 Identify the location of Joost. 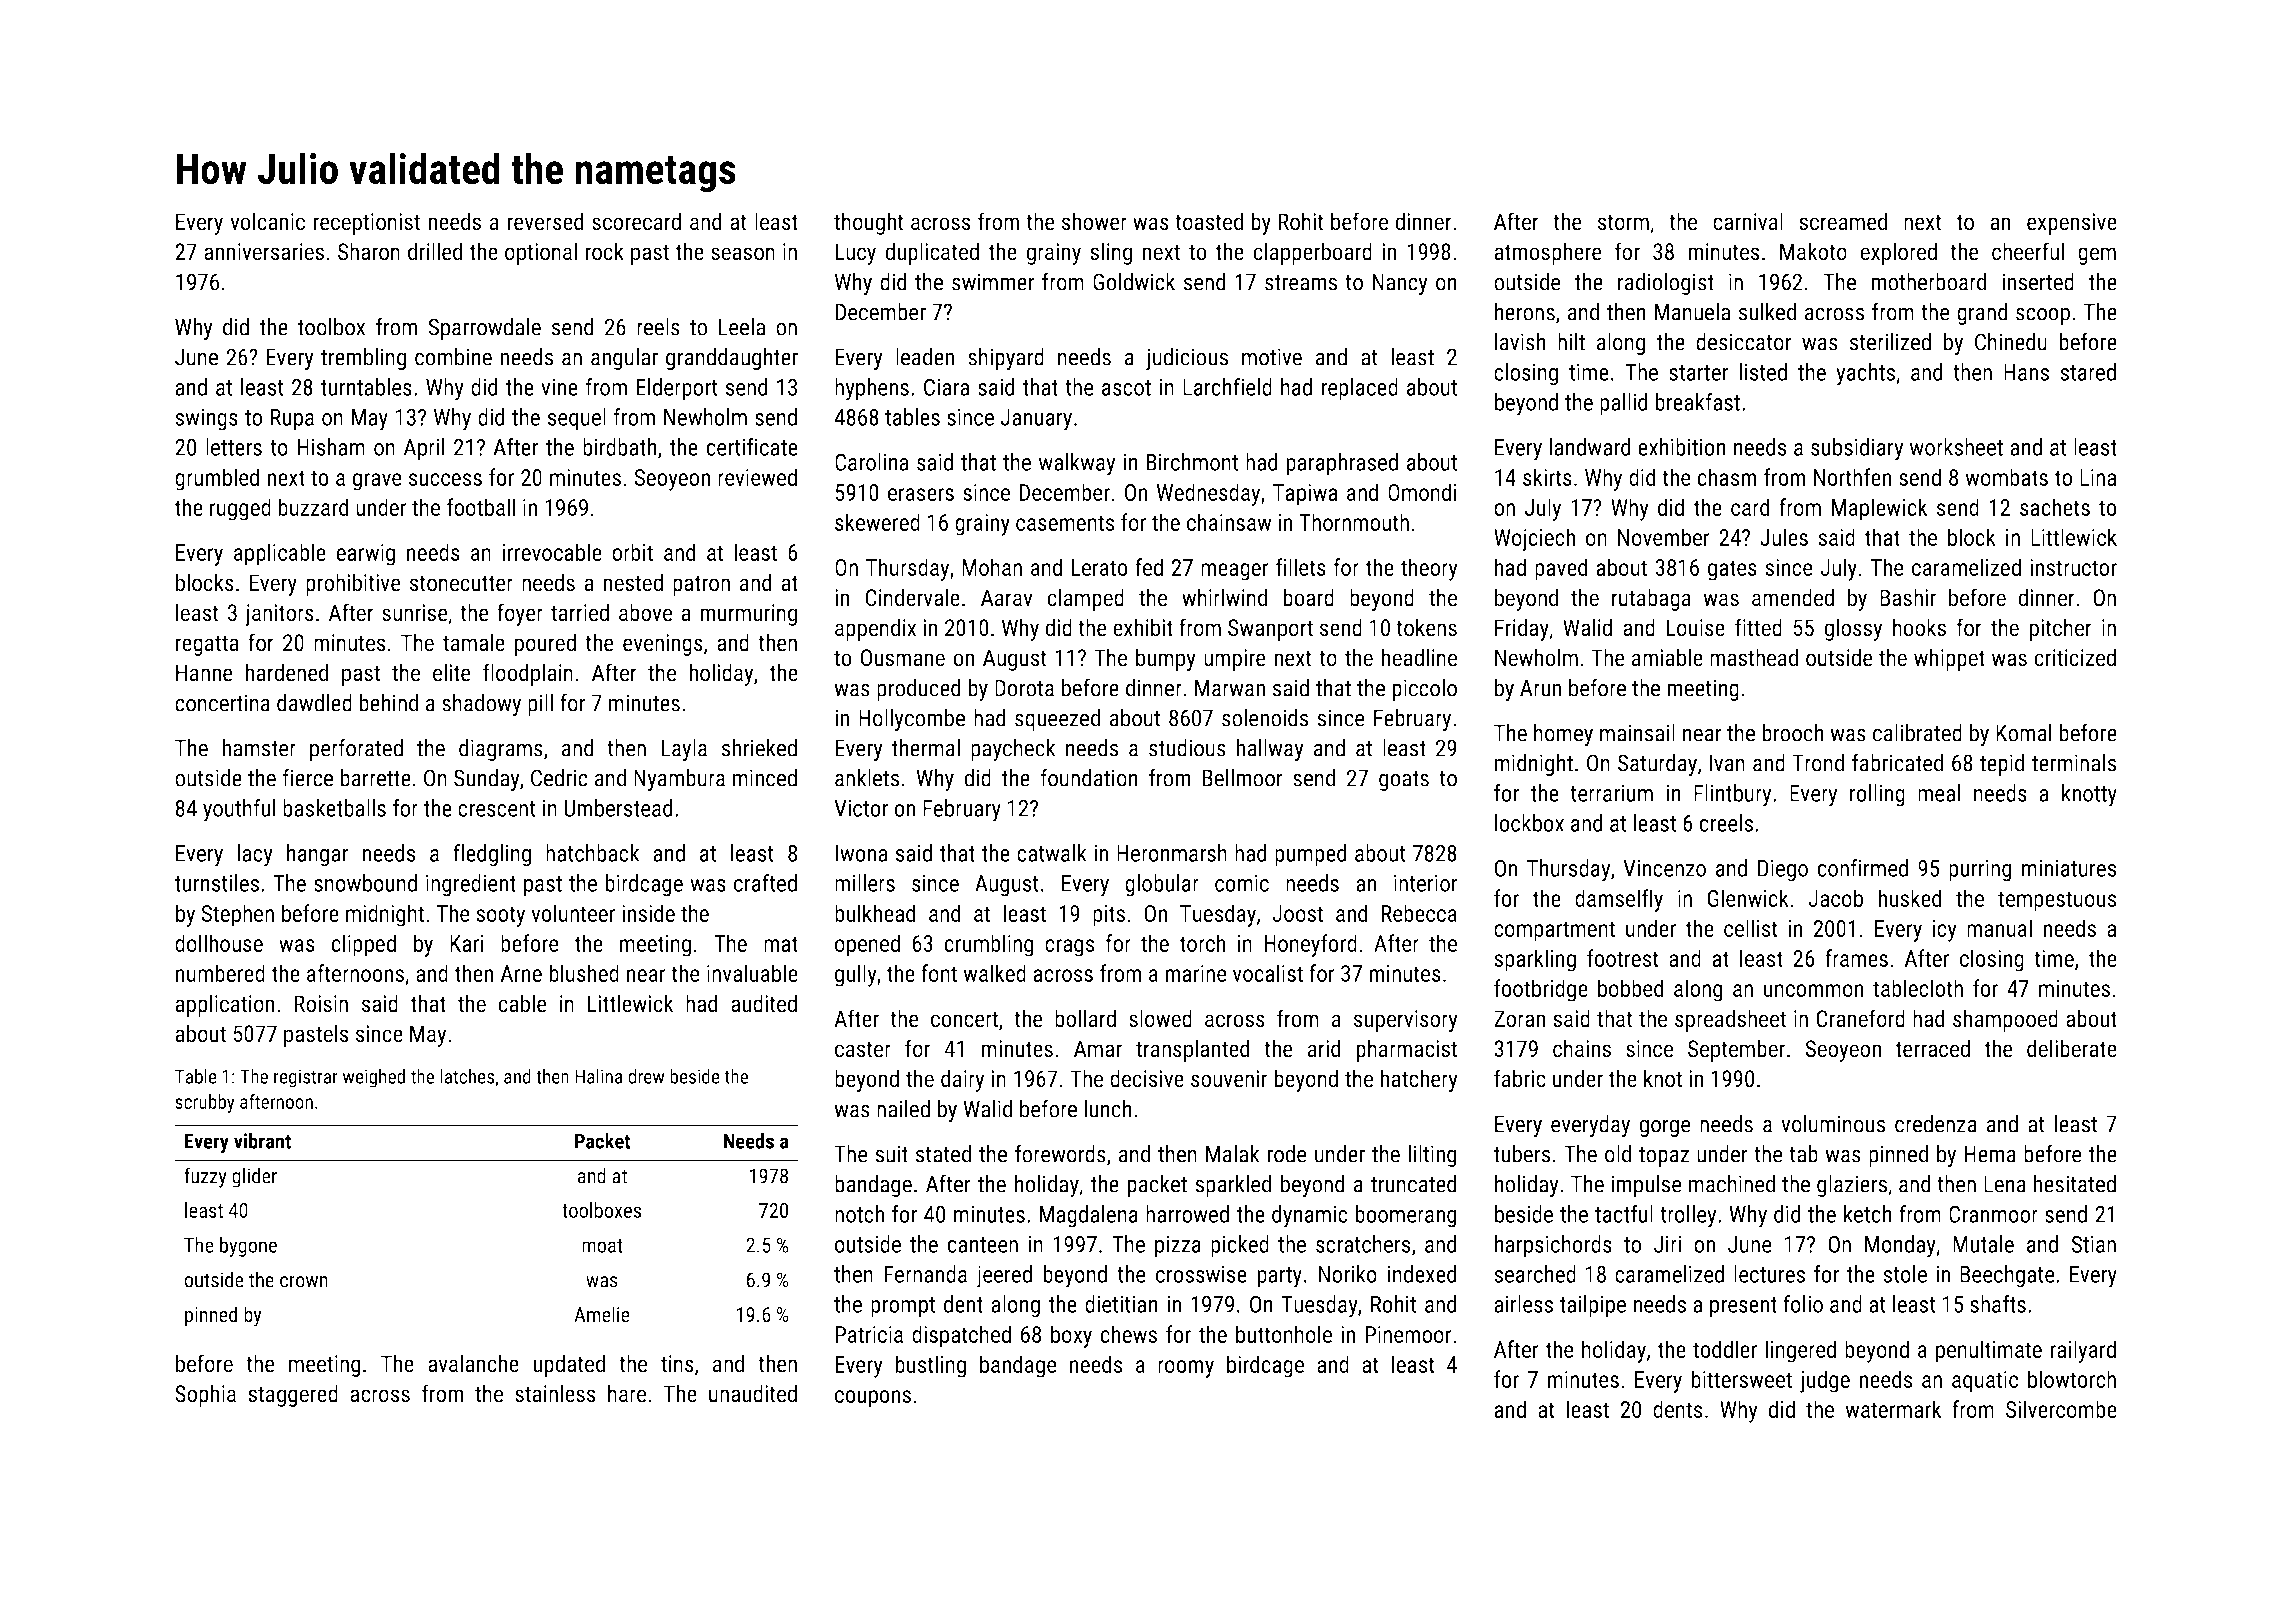
(1297, 913).
